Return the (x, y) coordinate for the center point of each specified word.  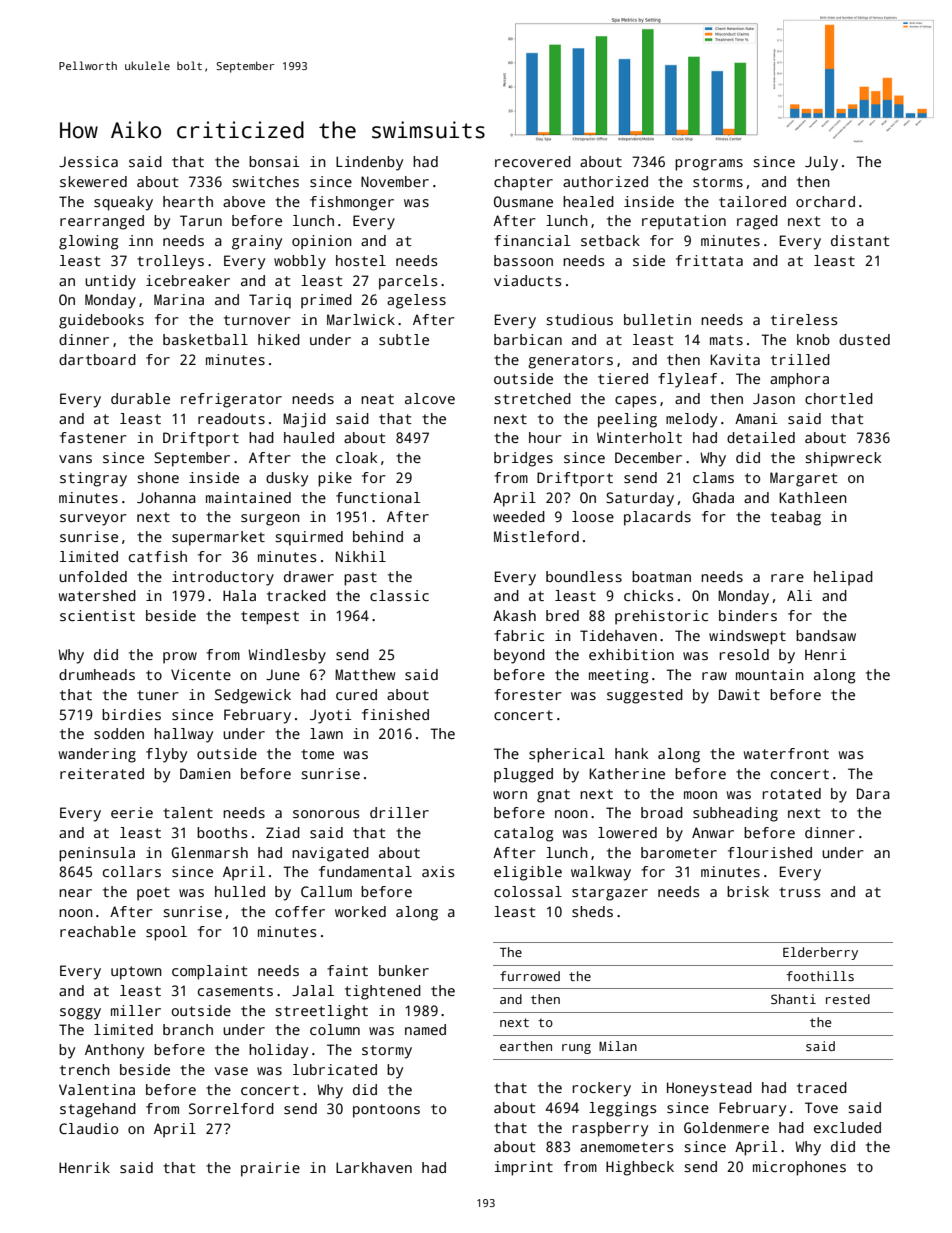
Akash (514, 615)
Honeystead (709, 1089)
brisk (748, 891)
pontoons (386, 1111)
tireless (804, 319)
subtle (404, 339)
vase (231, 1071)
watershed (97, 595)
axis (438, 871)
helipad (843, 578)
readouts (231, 418)
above (244, 201)
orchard (825, 201)
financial (532, 240)
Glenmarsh (209, 852)
